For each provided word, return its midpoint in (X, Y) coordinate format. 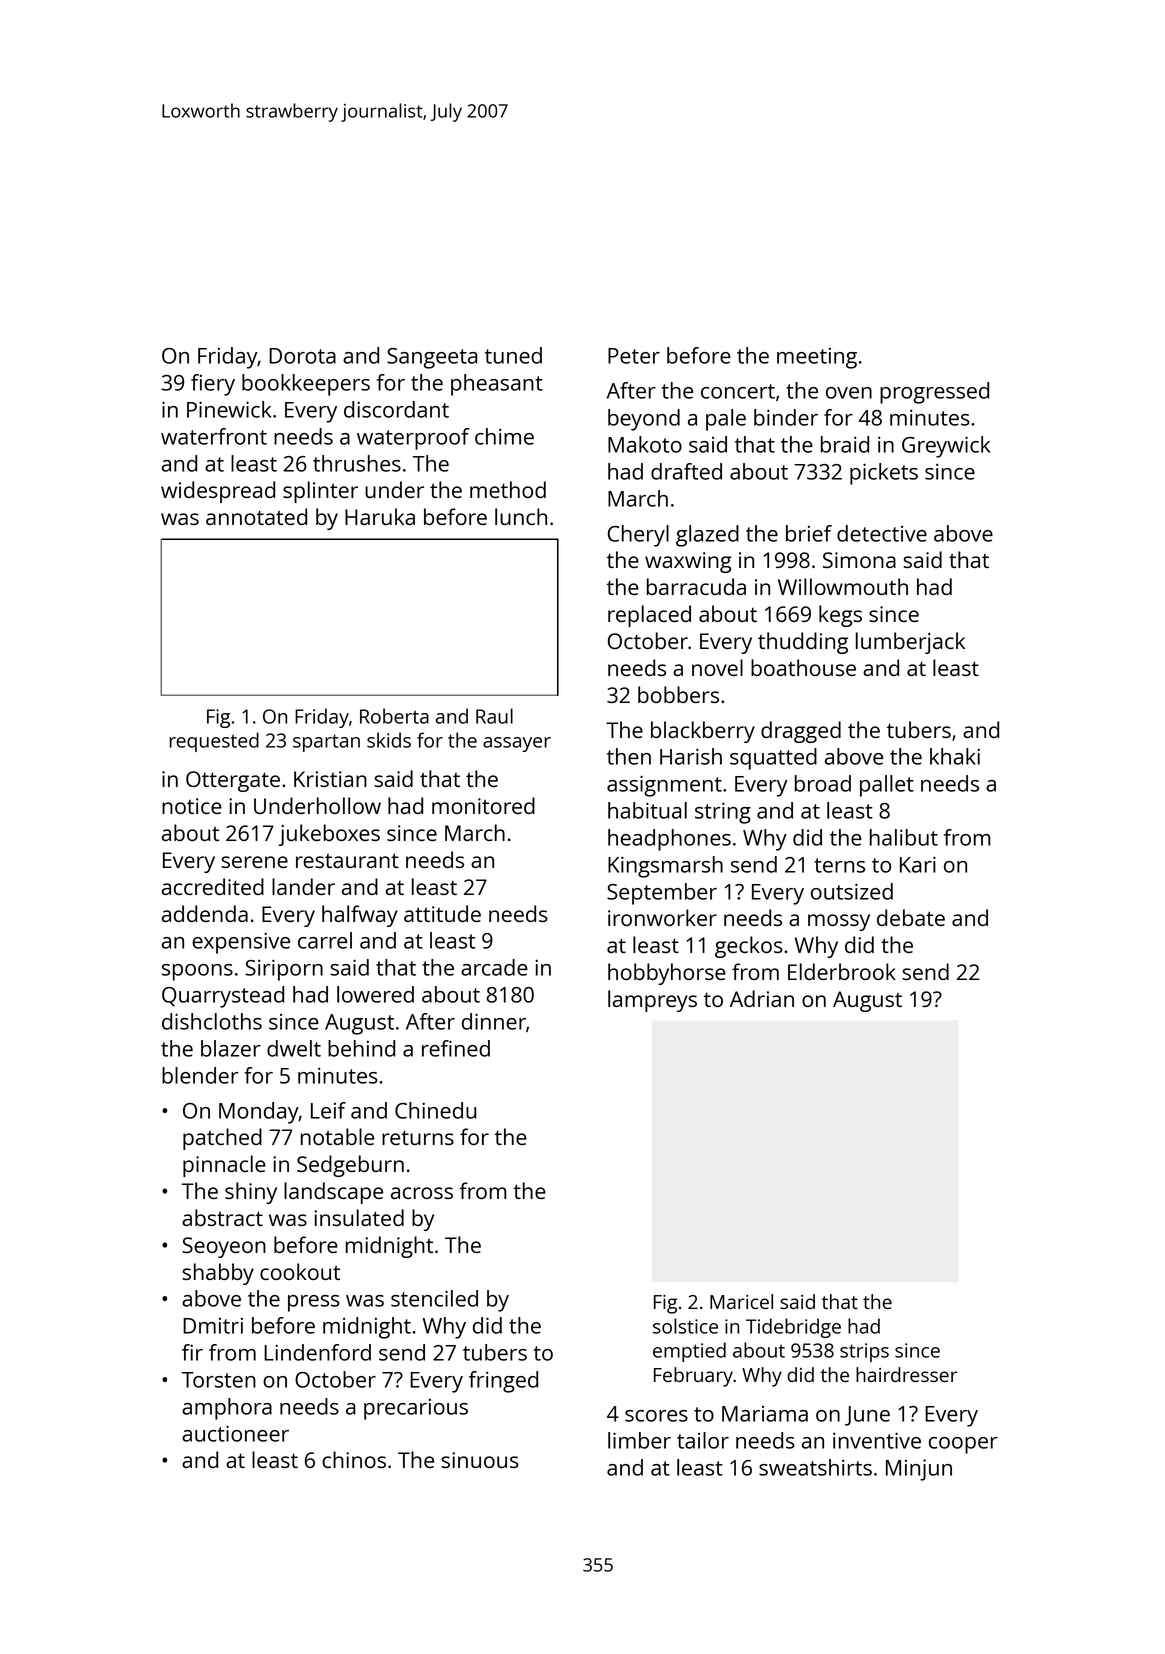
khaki (955, 756)
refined (456, 1048)
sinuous (480, 1460)
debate (911, 917)
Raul (494, 716)
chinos (354, 1459)
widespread (218, 492)
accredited (213, 886)
